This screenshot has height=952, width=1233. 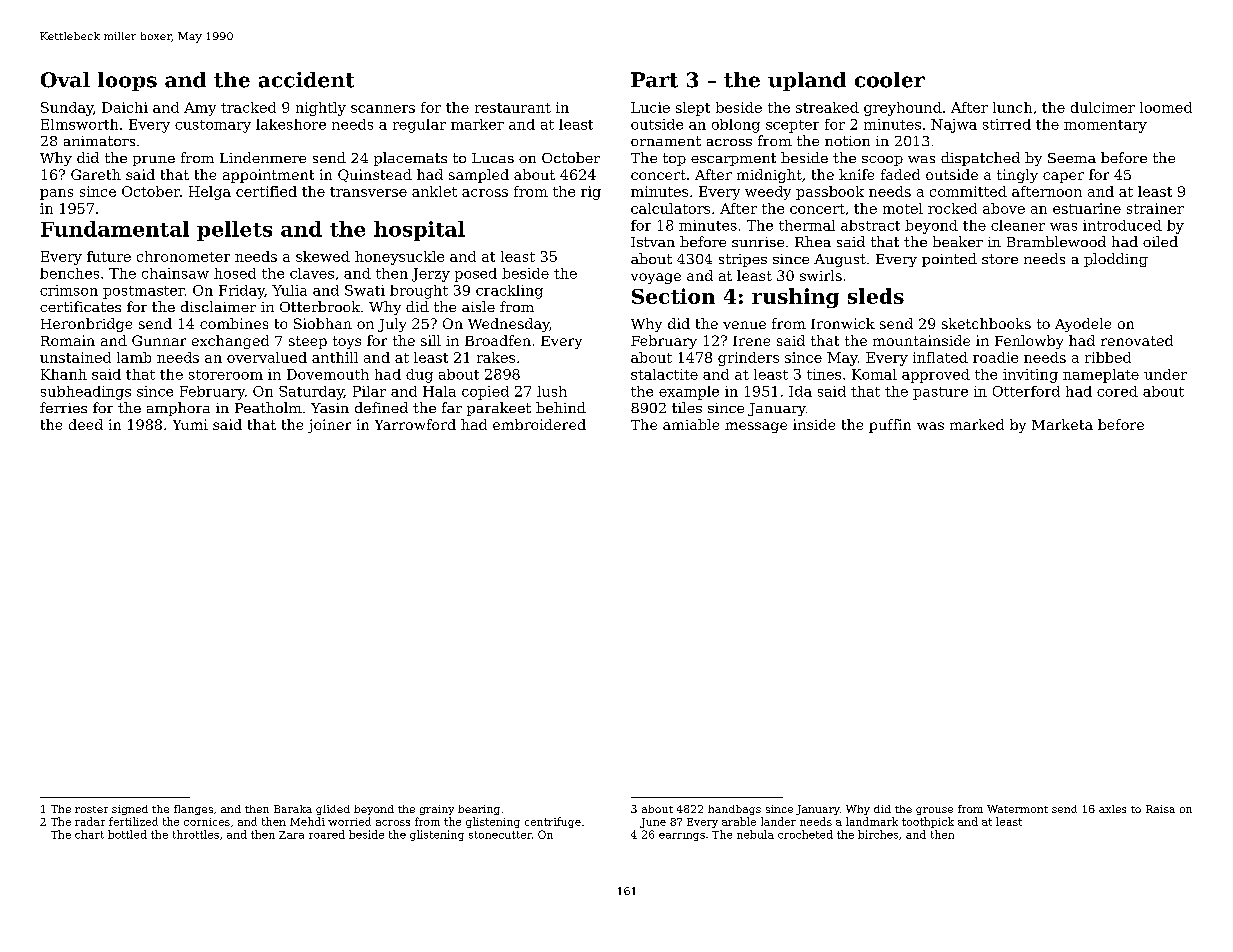 What do you see at coordinates (986, 323) in the screenshot?
I see `sketchbooks` at bounding box center [986, 323].
